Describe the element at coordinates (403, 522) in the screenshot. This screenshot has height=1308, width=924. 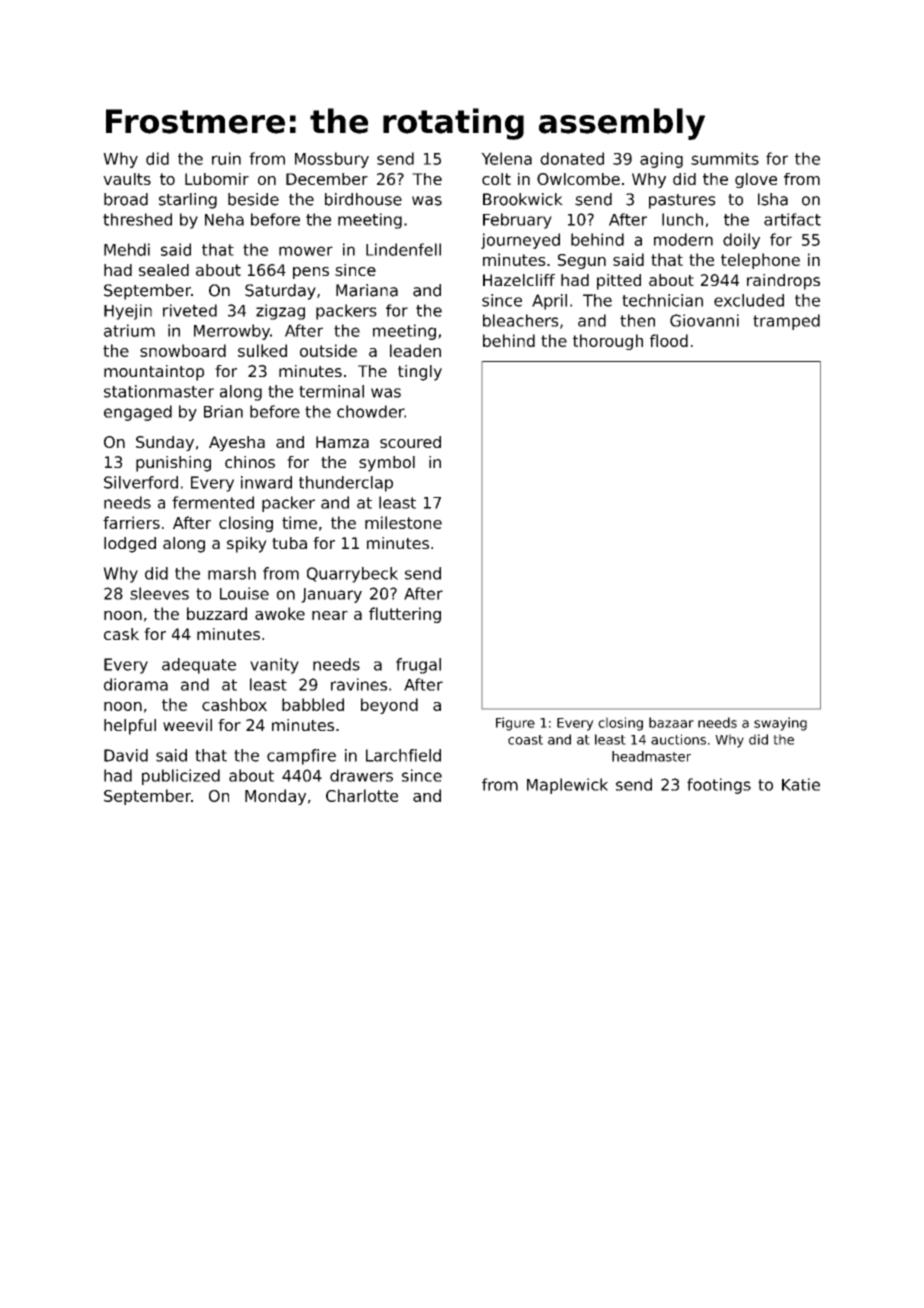
I see `milestone` at that location.
